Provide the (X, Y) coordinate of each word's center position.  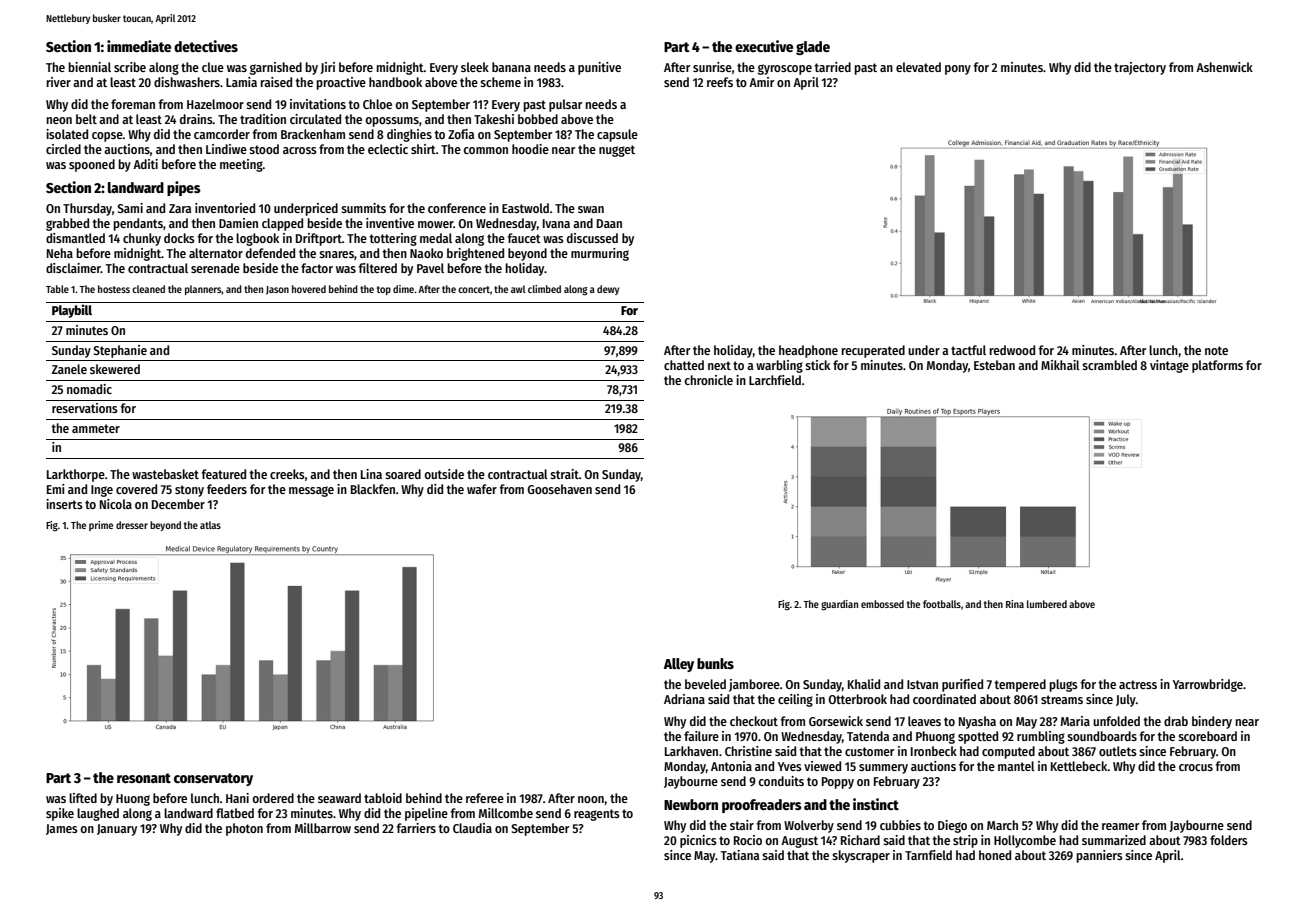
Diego (952, 826)
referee (485, 798)
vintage (1169, 366)
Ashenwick (1224, 67)
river (59, 82)
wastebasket (165, 474)
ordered (273, 798)
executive (764, 46)
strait (564, 474)
